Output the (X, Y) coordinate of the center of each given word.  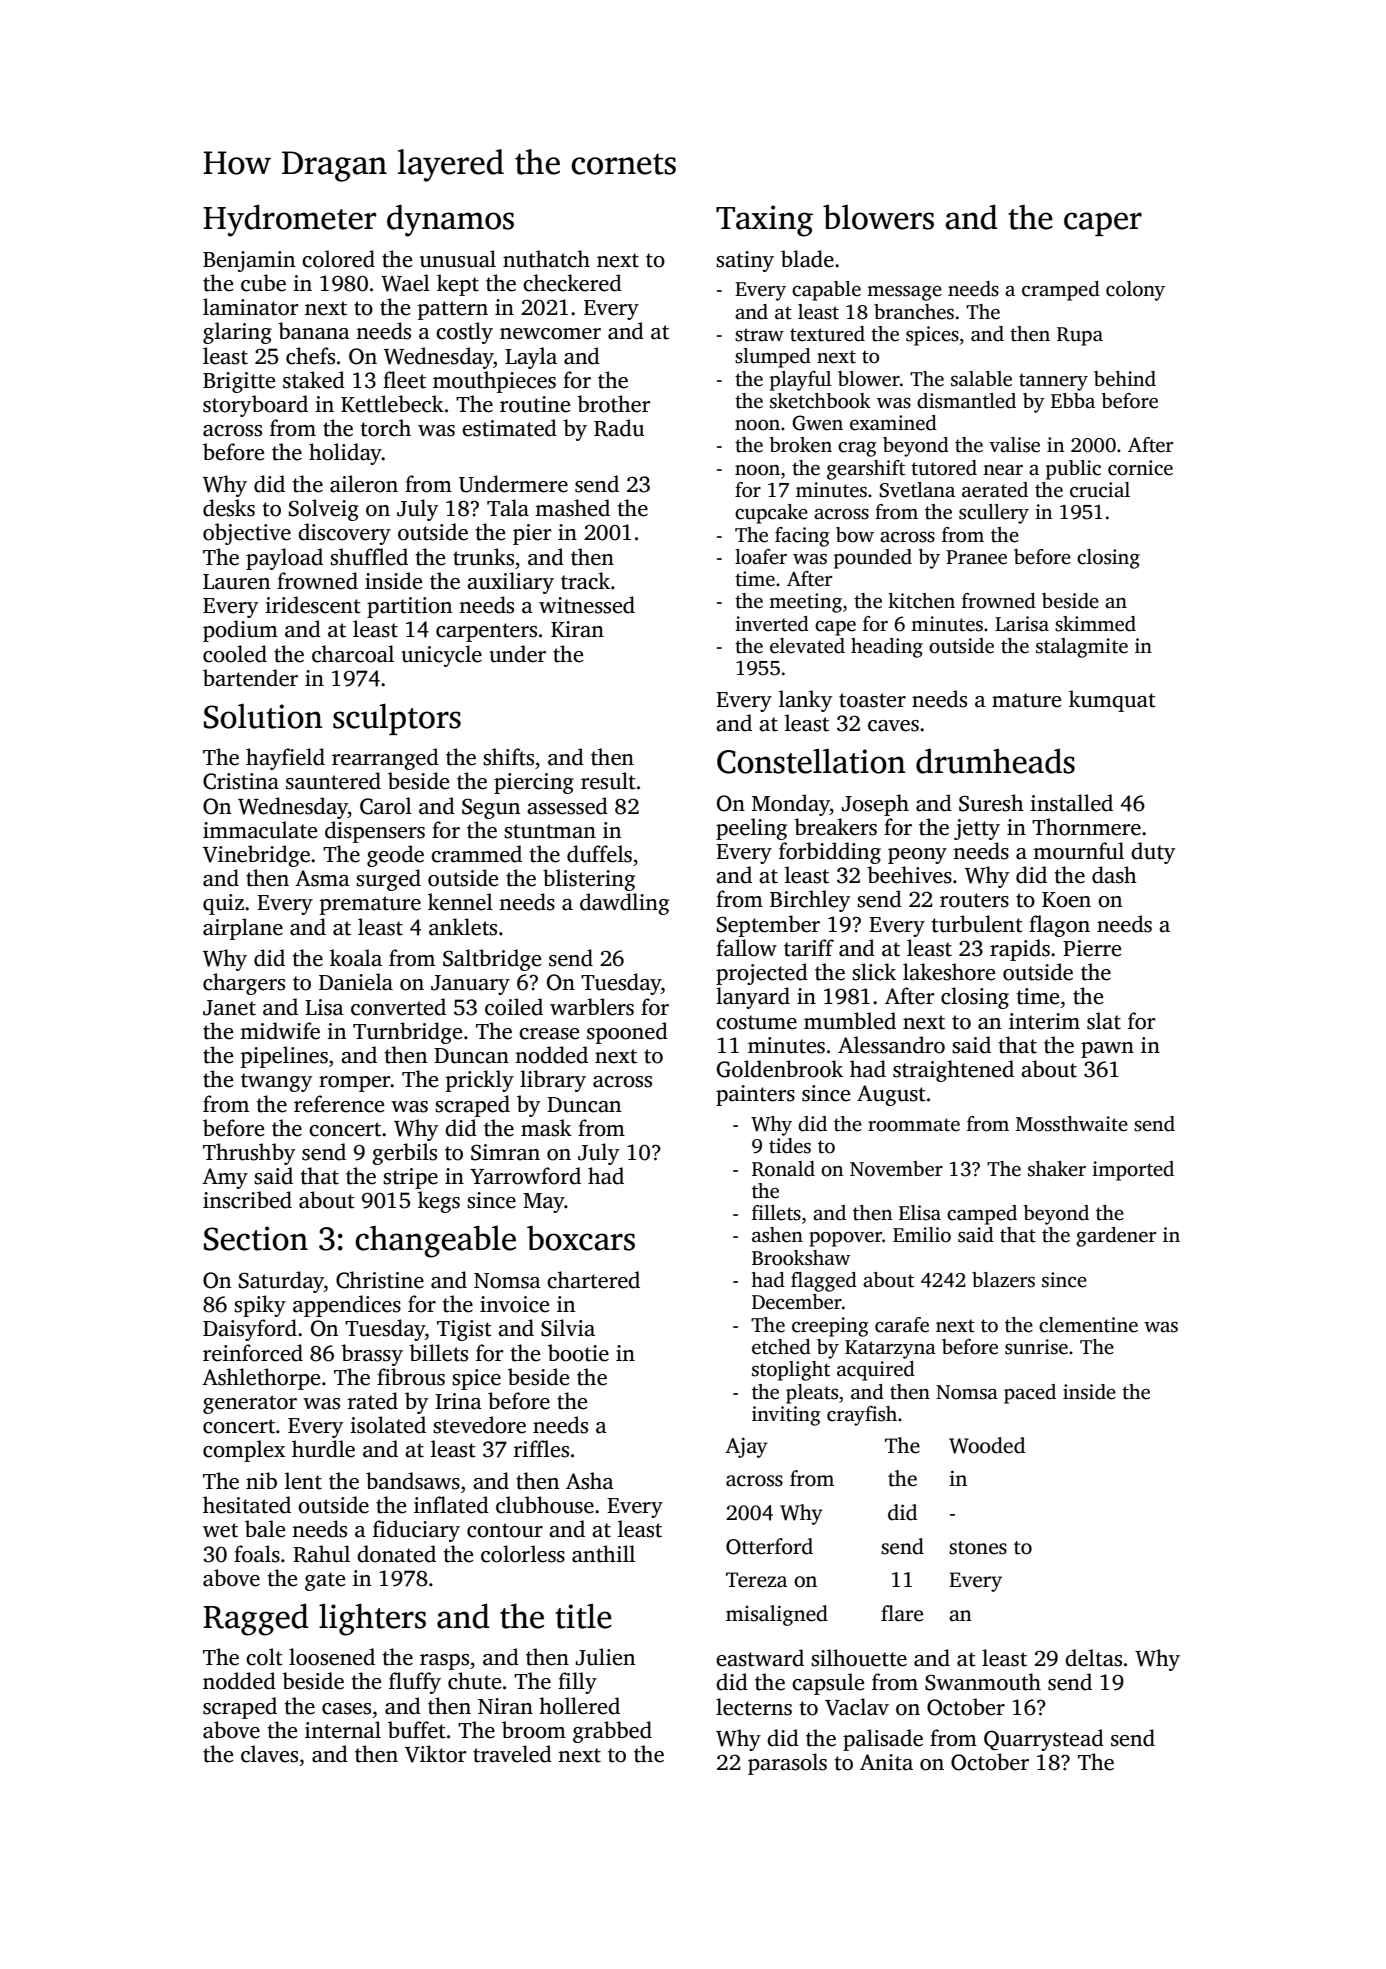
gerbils (404, 1154)
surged (388, 880)
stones (978, 1548)
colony (1135, 291)
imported (1133, 1171)
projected (762, 974)
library (553, 1081)
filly (577, 1683)
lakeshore (949, 972)
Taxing (764, 221)
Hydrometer (289, 220)
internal (343, 1730)
